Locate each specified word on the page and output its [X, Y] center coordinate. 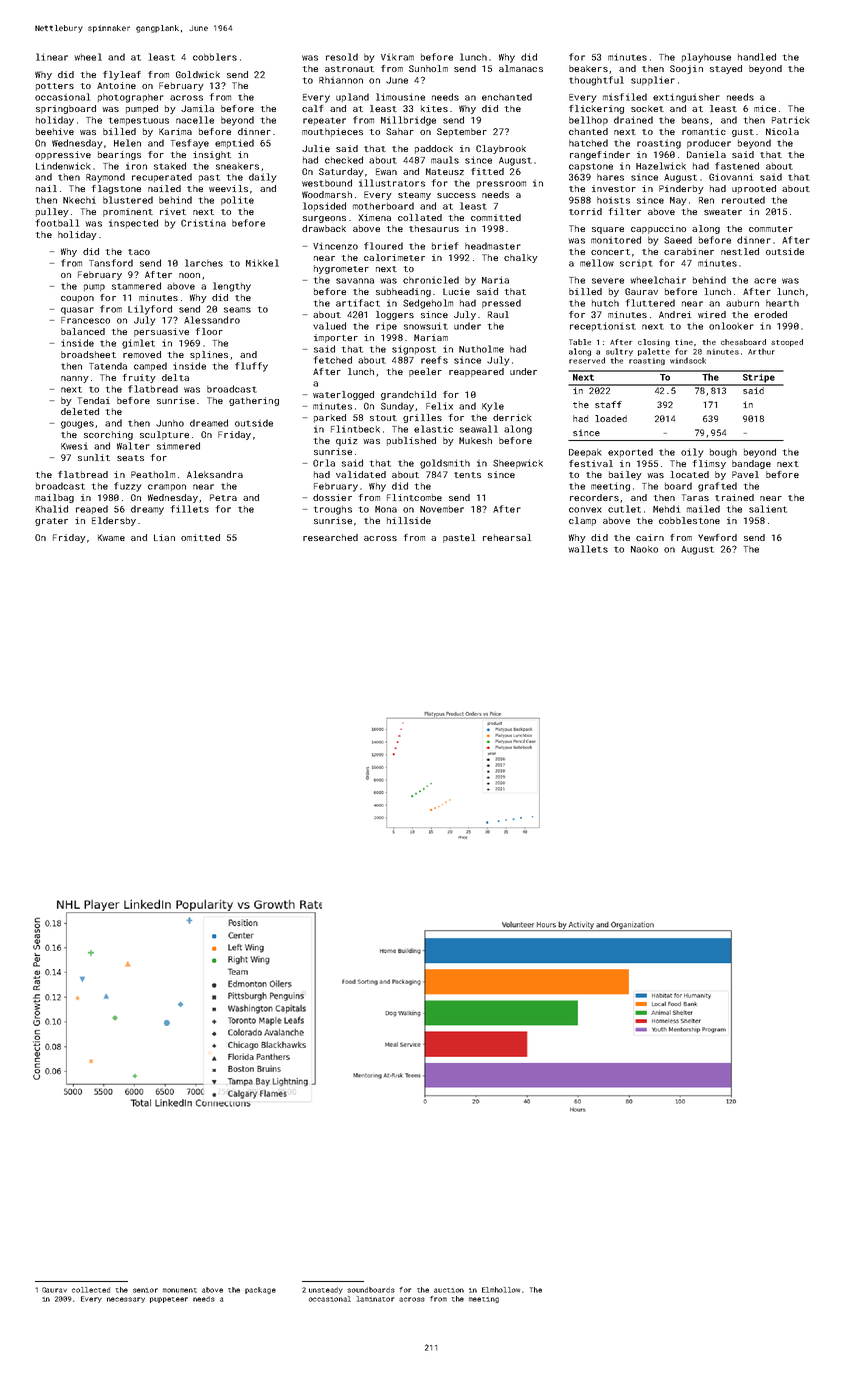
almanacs [521, 68]
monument [180, 1290]
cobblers [215, 57]
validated [361, 474]
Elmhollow [501, 1290]
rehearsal [507, 537]
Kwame [111, 537]
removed [142, 354]
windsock [688, 360]
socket [647, 108]
